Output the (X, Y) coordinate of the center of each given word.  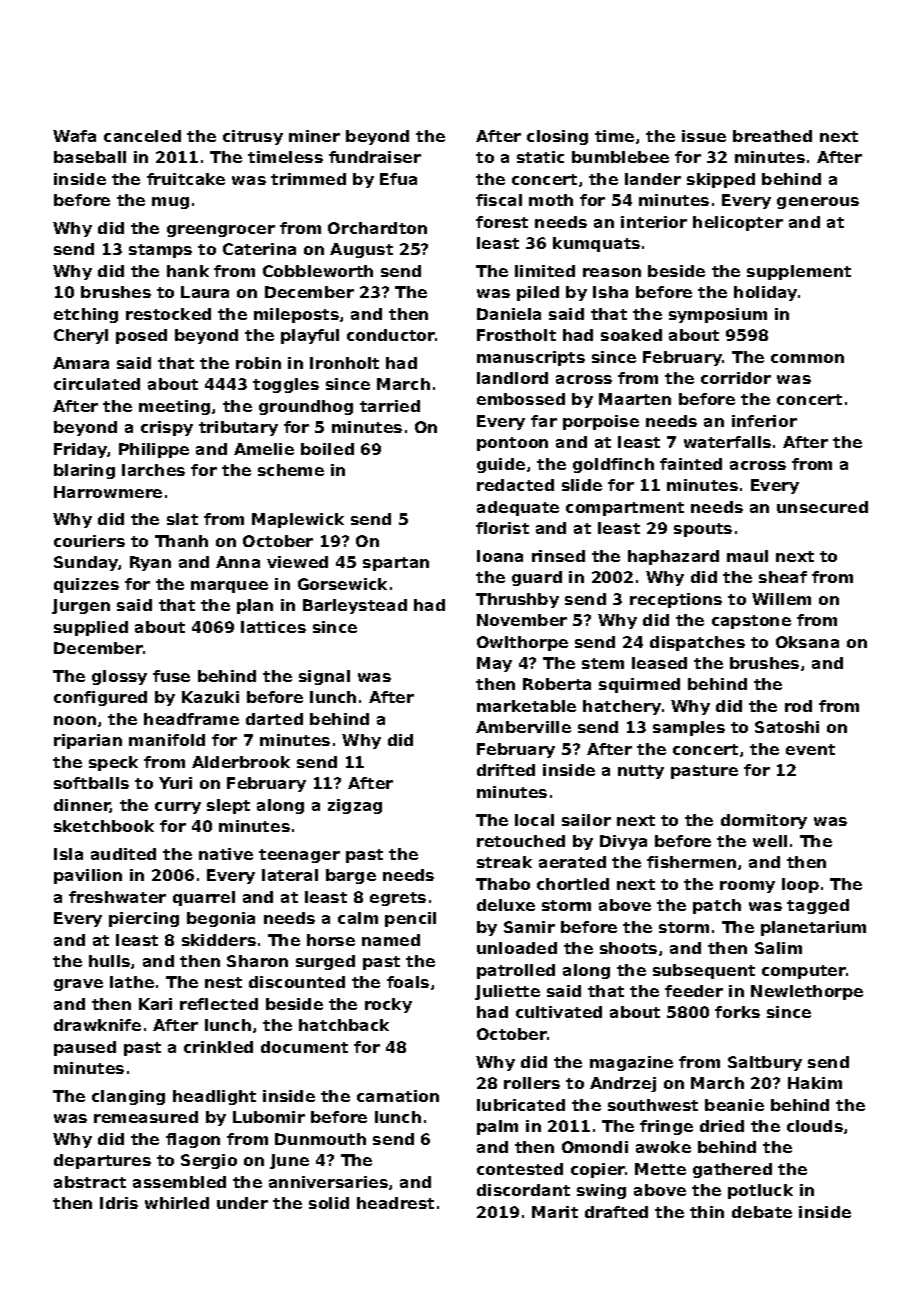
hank (188, 271)
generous (818, 203)
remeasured (146, 1117)
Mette (660, 1169)
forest (502, 222)
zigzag (355, 806)
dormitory (764, 821)
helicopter (738, 223)
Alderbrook (241, 762)
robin (258, 363)
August (361, 250)
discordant (523, 1190)
